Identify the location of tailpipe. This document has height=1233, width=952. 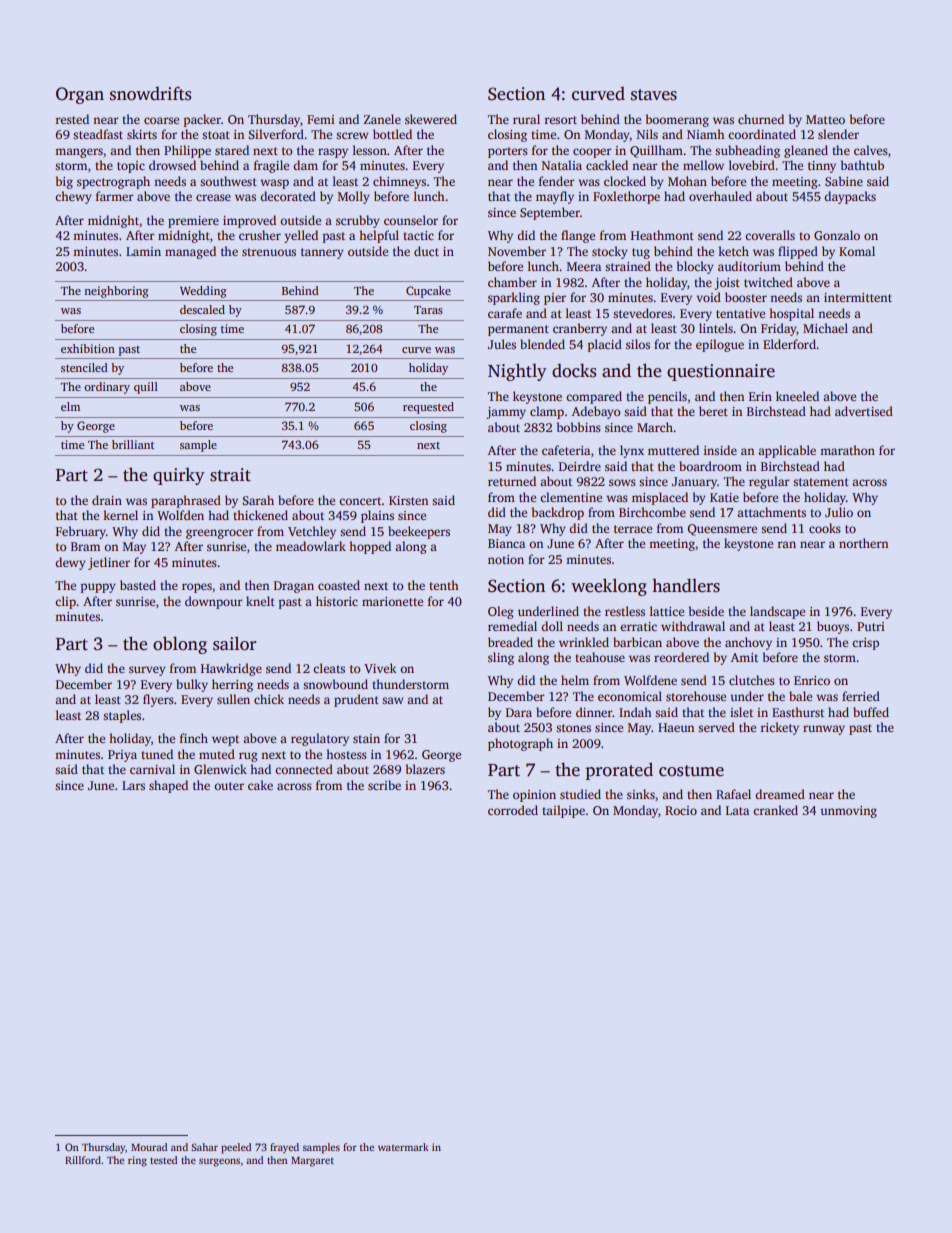
(563, 811).
